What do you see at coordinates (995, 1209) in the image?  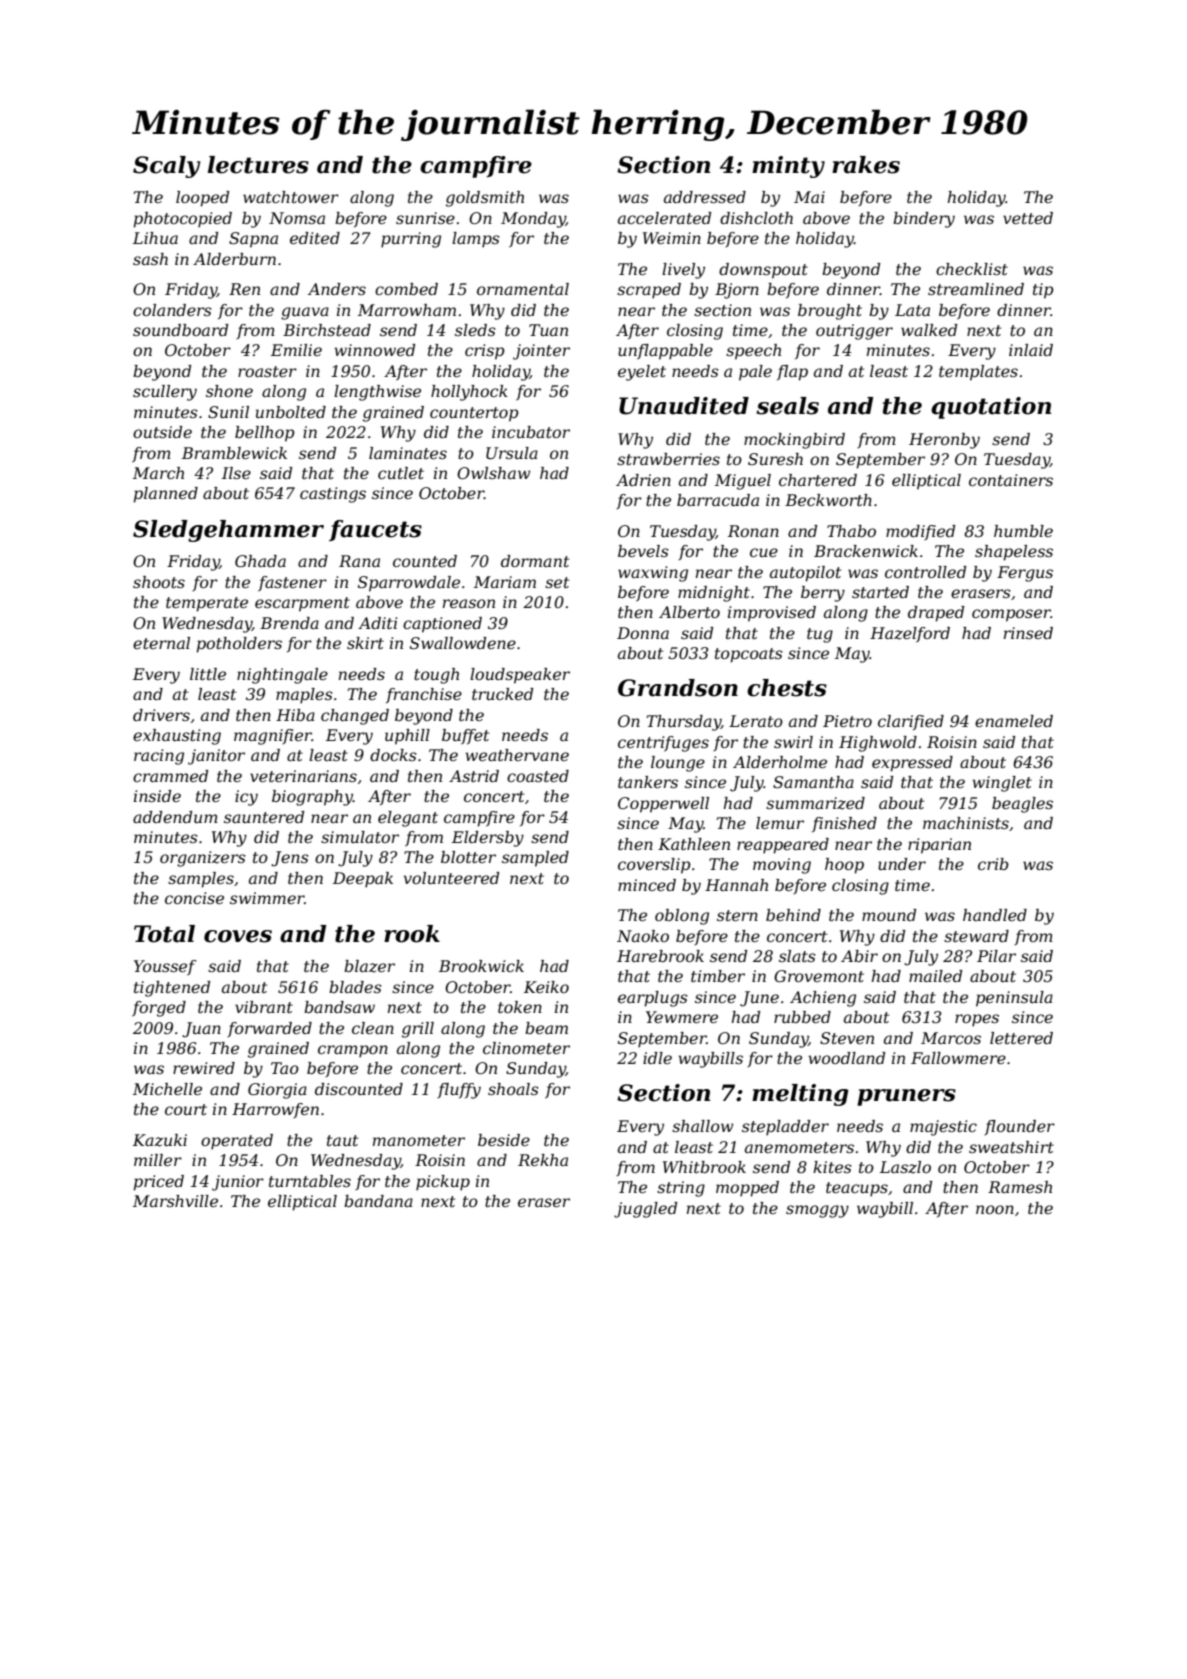 I see `noon` at bounding box center [995, 1209].
